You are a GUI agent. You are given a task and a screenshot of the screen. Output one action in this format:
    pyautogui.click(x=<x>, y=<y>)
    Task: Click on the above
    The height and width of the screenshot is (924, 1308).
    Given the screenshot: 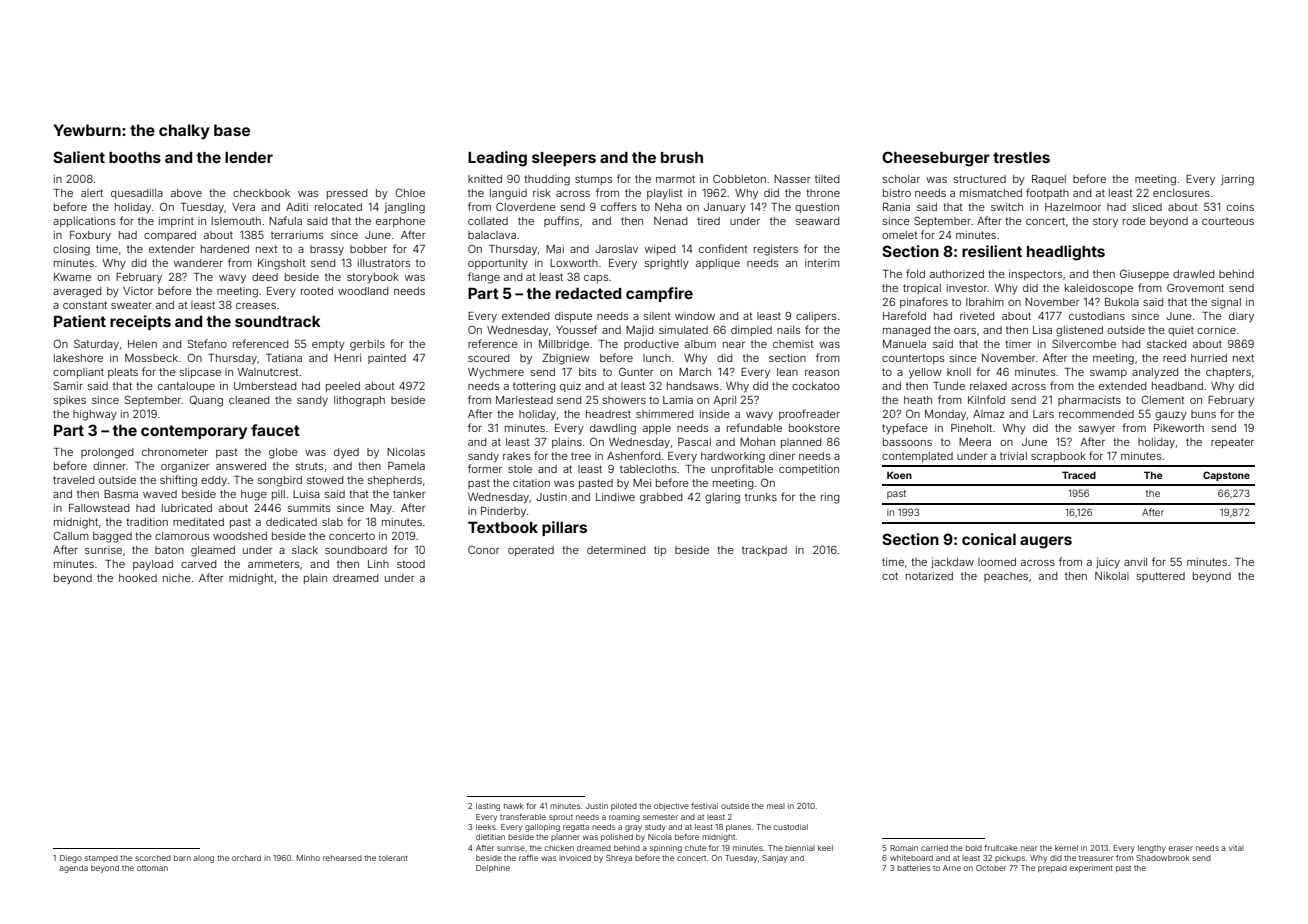 What is the action you would take?
    pyautogui.click(x=186, y=193)
